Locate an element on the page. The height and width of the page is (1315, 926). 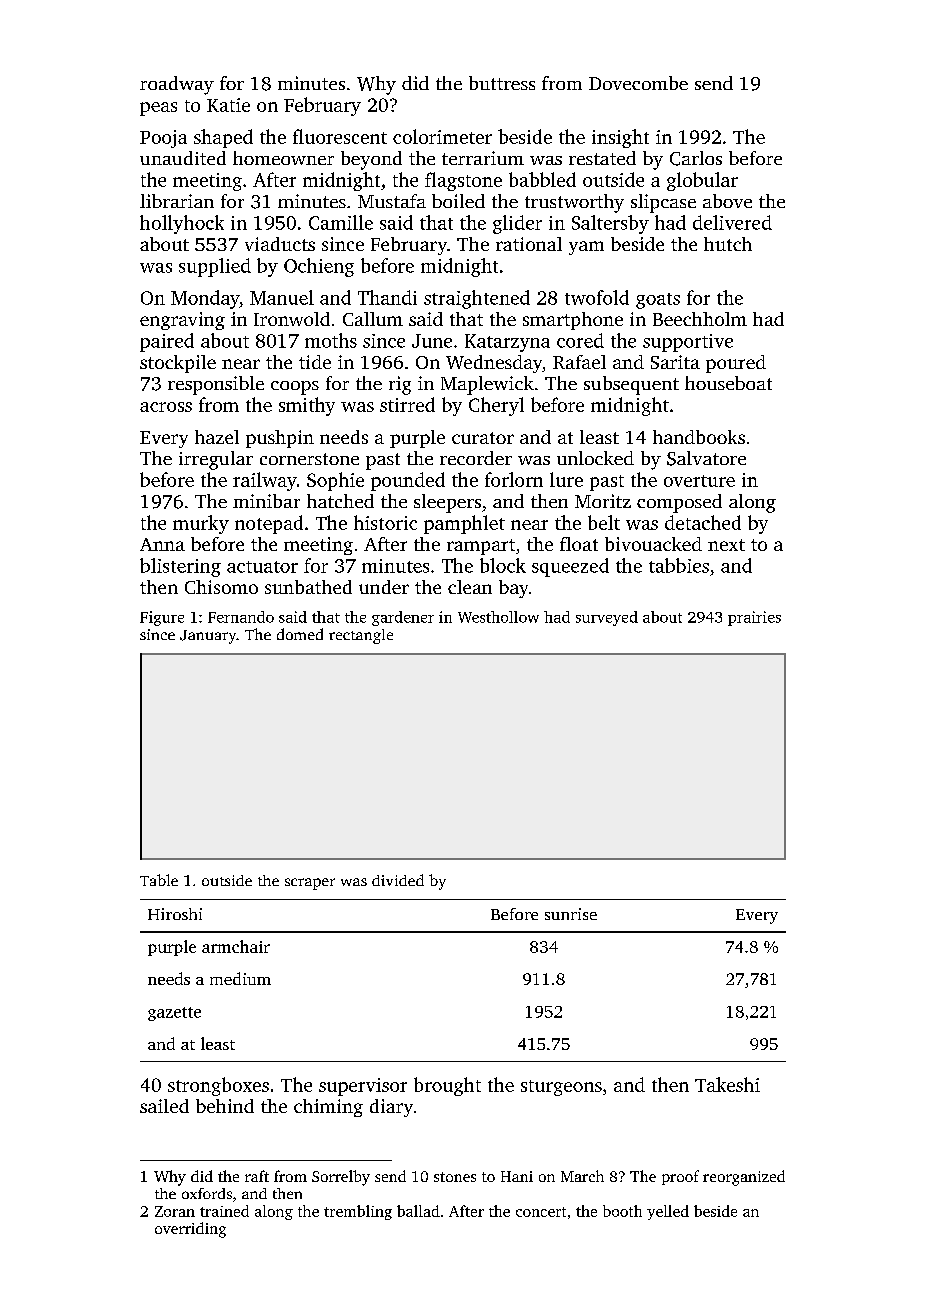
Dovecombe is located at coordinates (638, 83).
